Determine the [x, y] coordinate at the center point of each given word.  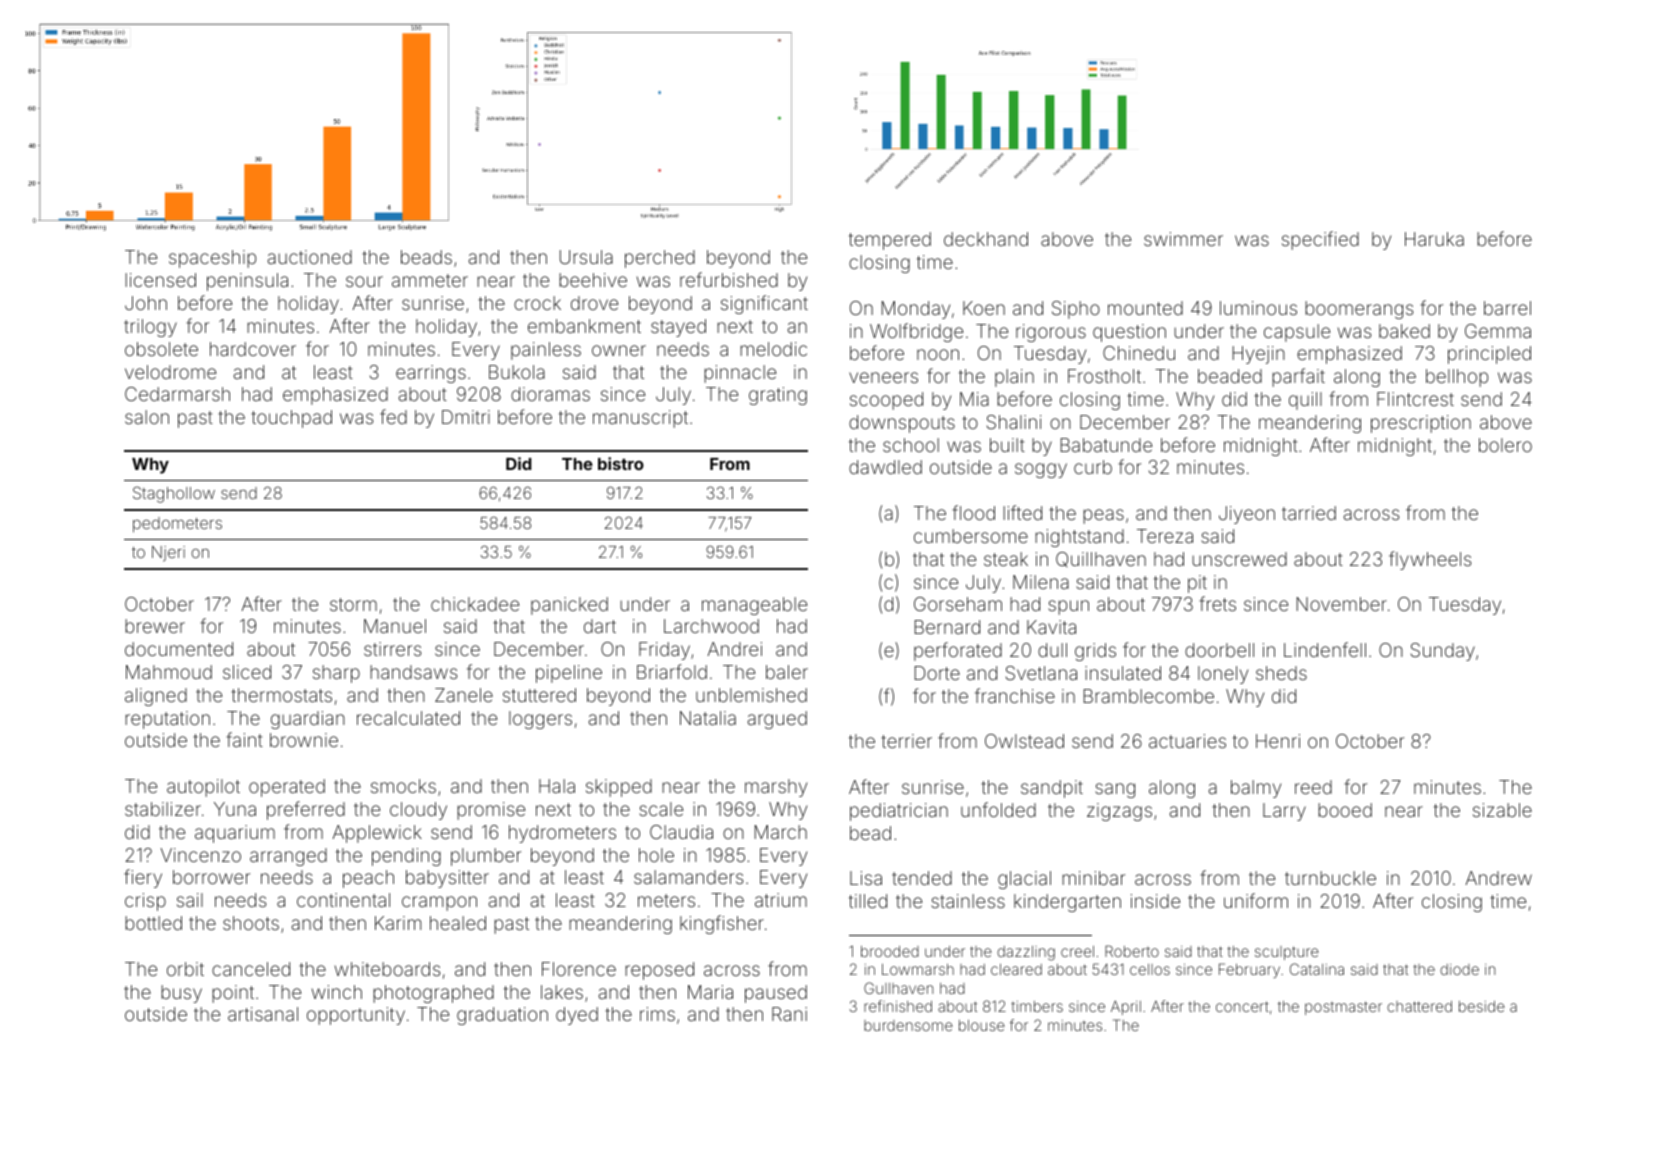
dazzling [1026, 953]
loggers [540, 720]
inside [1155, 901]
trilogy [150, 328]
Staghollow [174, 494]
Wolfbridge [916, 332]
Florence [579, 969]
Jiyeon [1247, 515]
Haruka [1434, 239]
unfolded [998, 809]
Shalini [1014, 422]
